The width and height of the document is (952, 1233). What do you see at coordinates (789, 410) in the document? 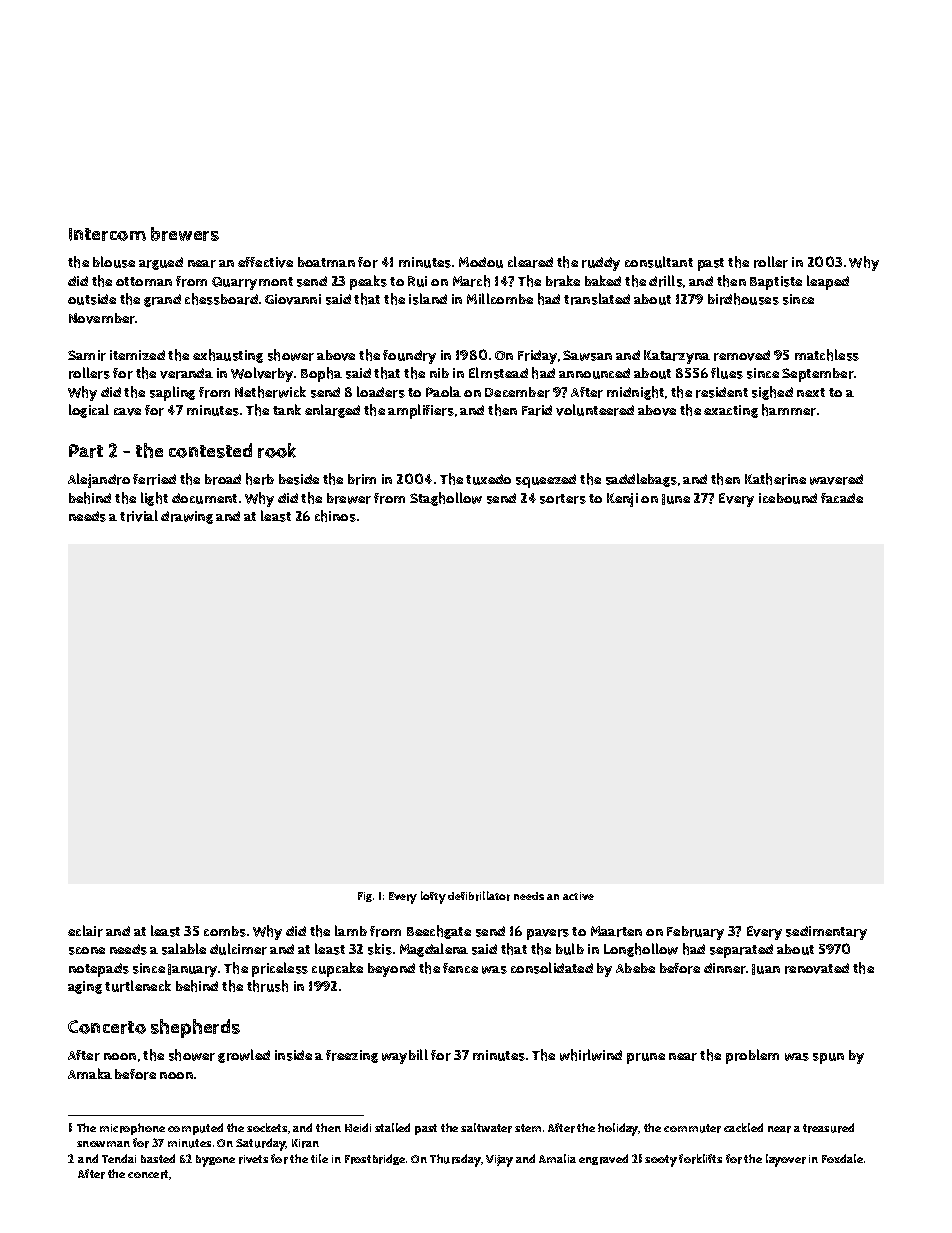
I see `hammer` at bounding box center [789, 410].
